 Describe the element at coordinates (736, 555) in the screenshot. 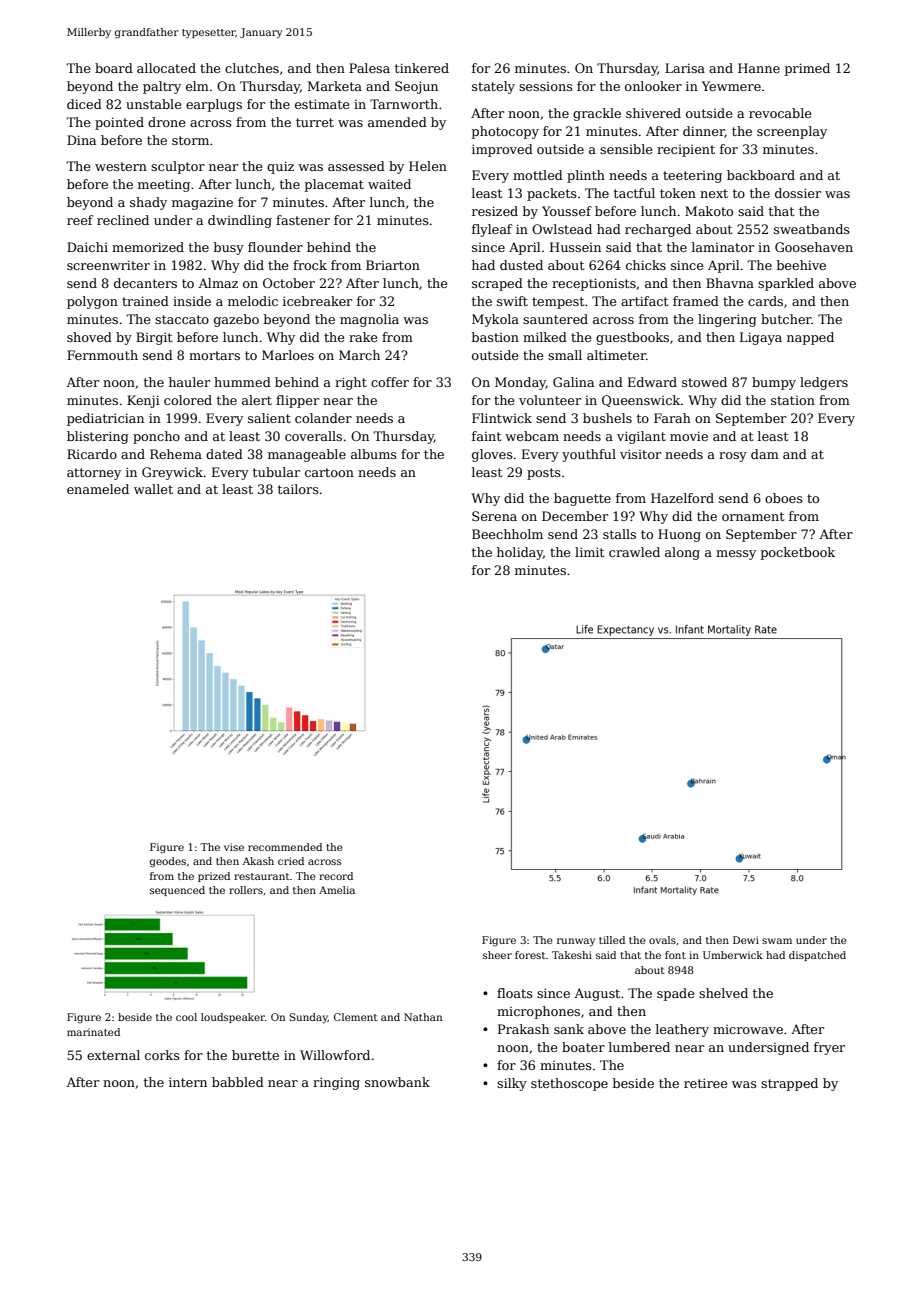

I see `messy` at that location.
